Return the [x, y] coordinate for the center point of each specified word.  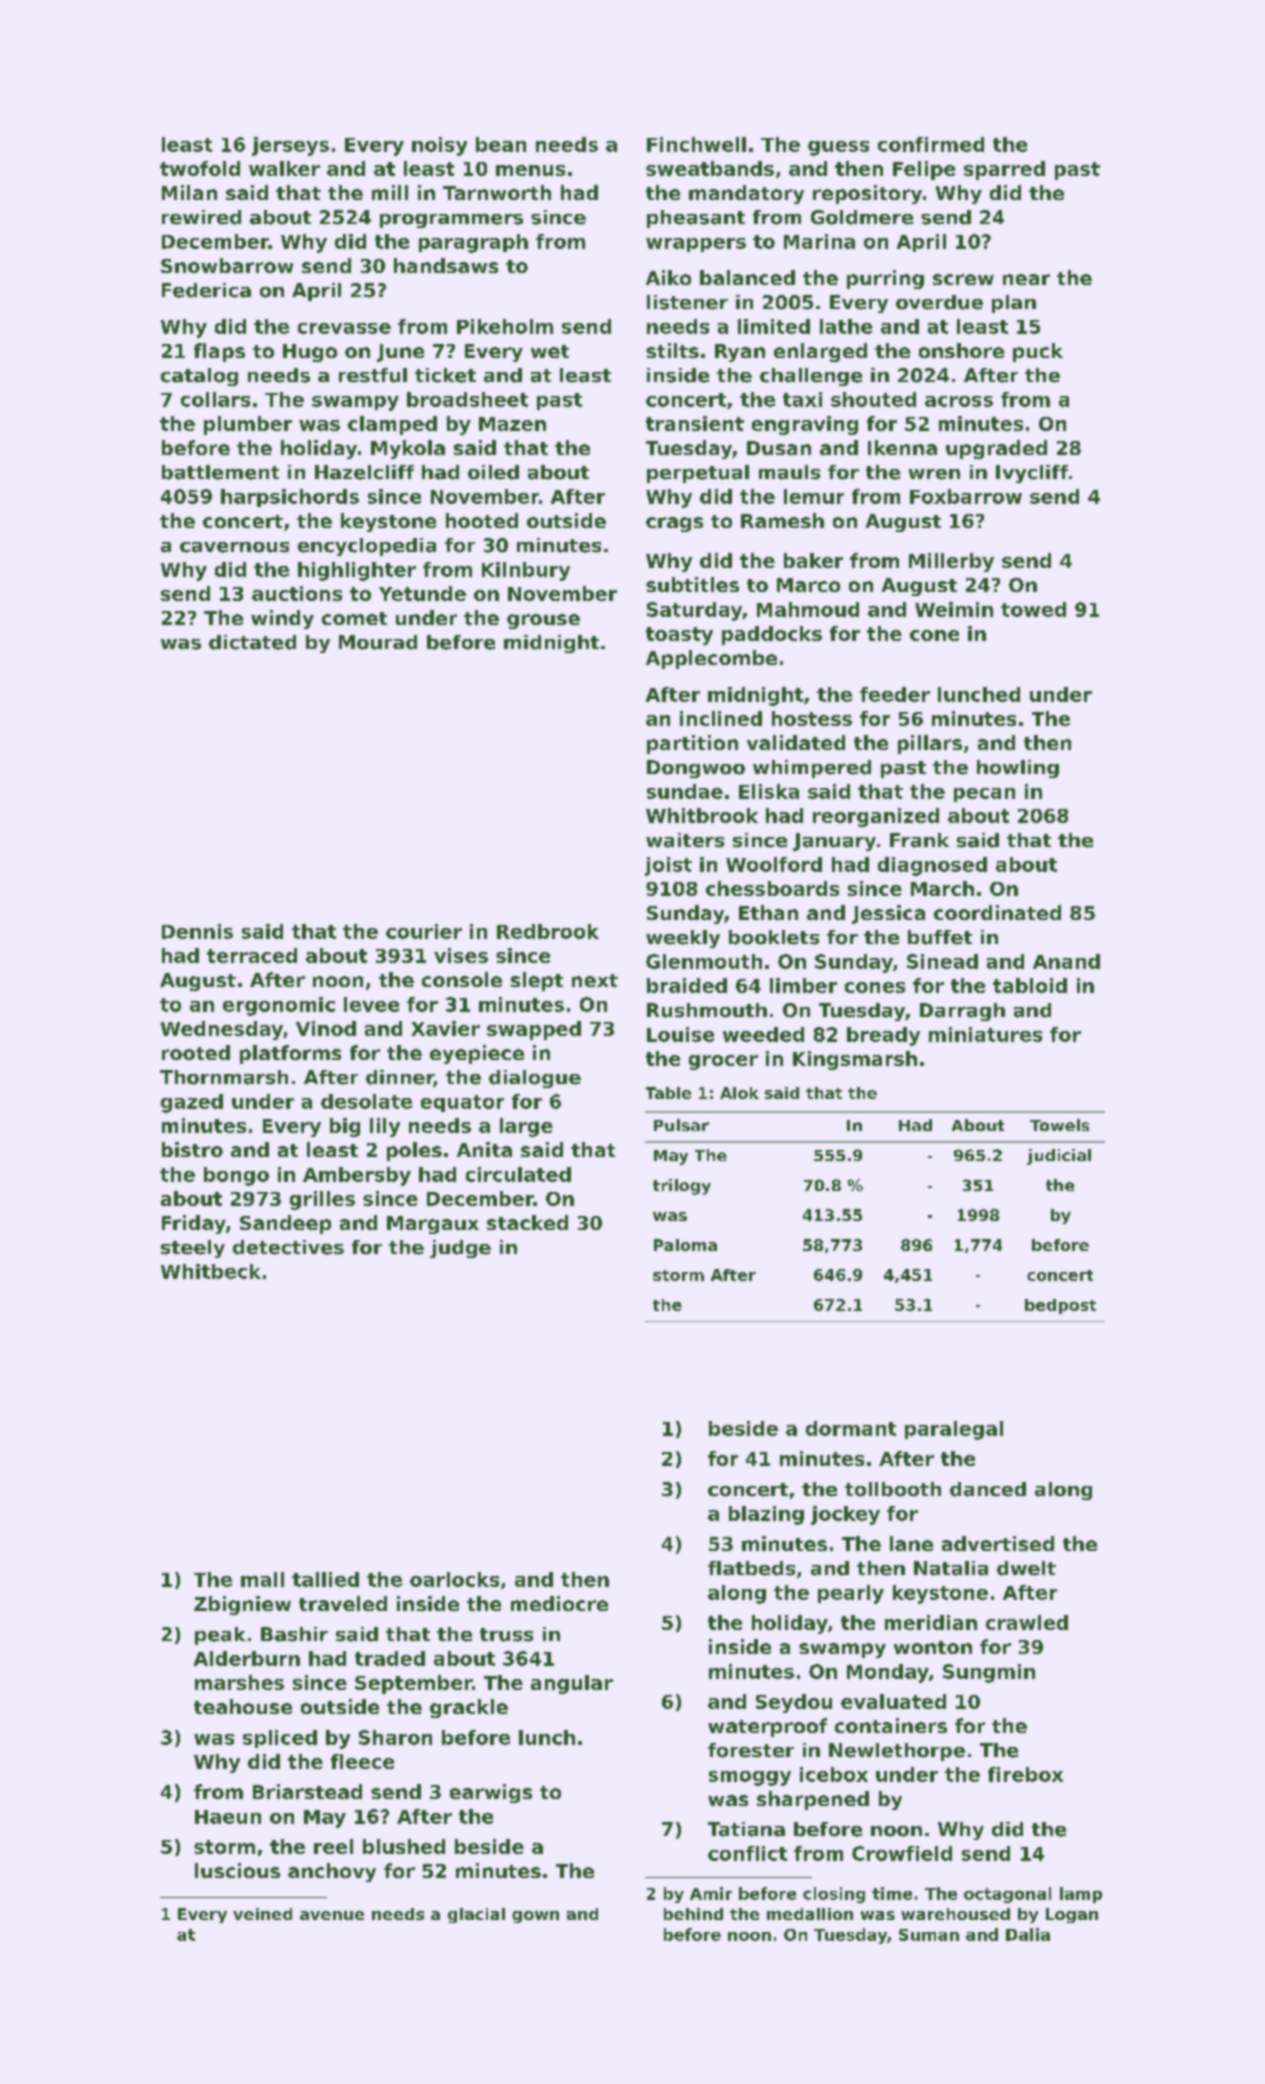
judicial [1059, 1157]
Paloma [685, 1245]
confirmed [931, 144]
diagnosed [932, 866]
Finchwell [696, 144]
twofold [200, 168]
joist [668, 866]
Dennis [197, 931]
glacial [476, 1915]
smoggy [750, 1778]
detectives [288, 1247]
